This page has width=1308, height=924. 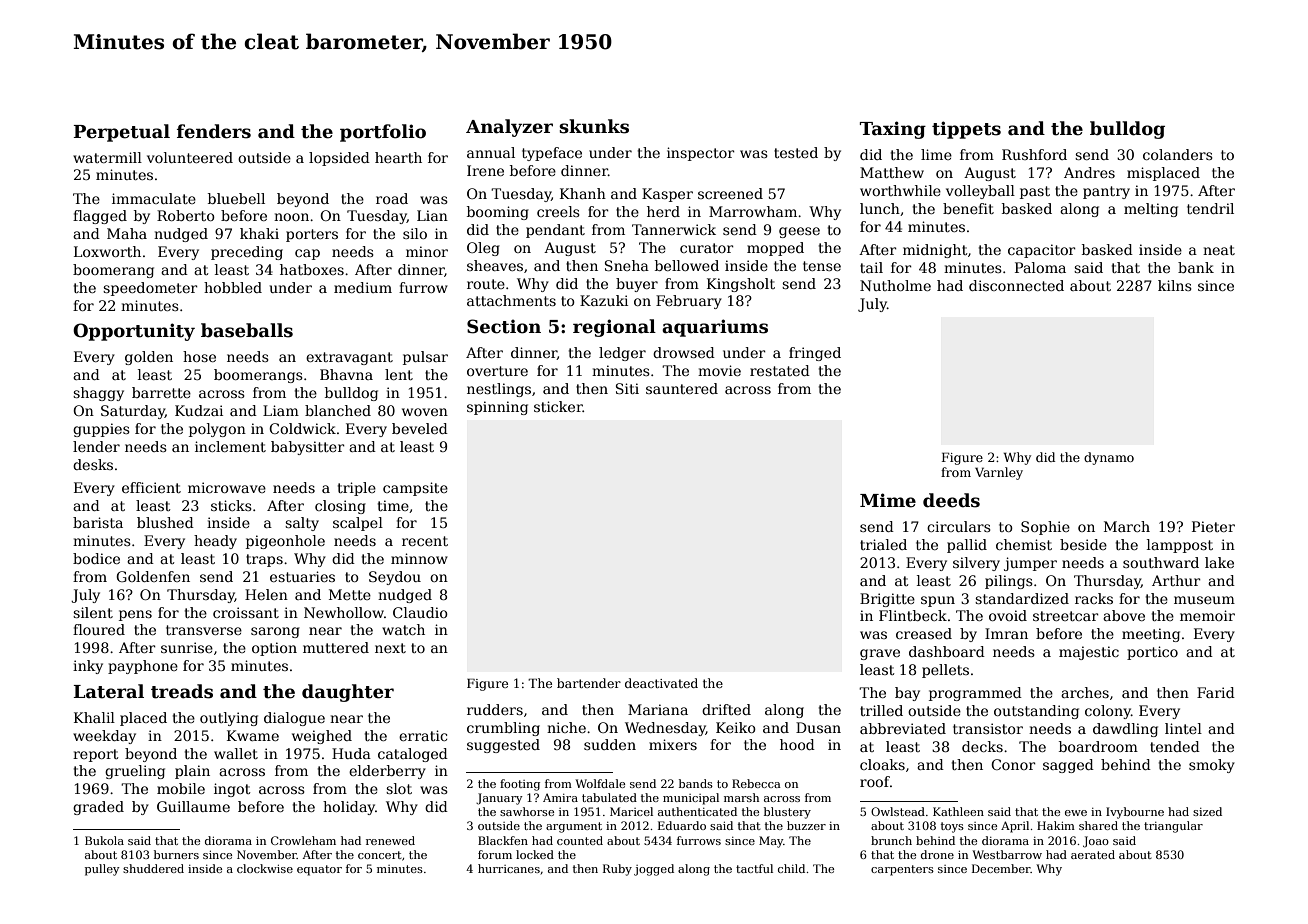 I want to click on aquariums, so click(x=715, y=328).
